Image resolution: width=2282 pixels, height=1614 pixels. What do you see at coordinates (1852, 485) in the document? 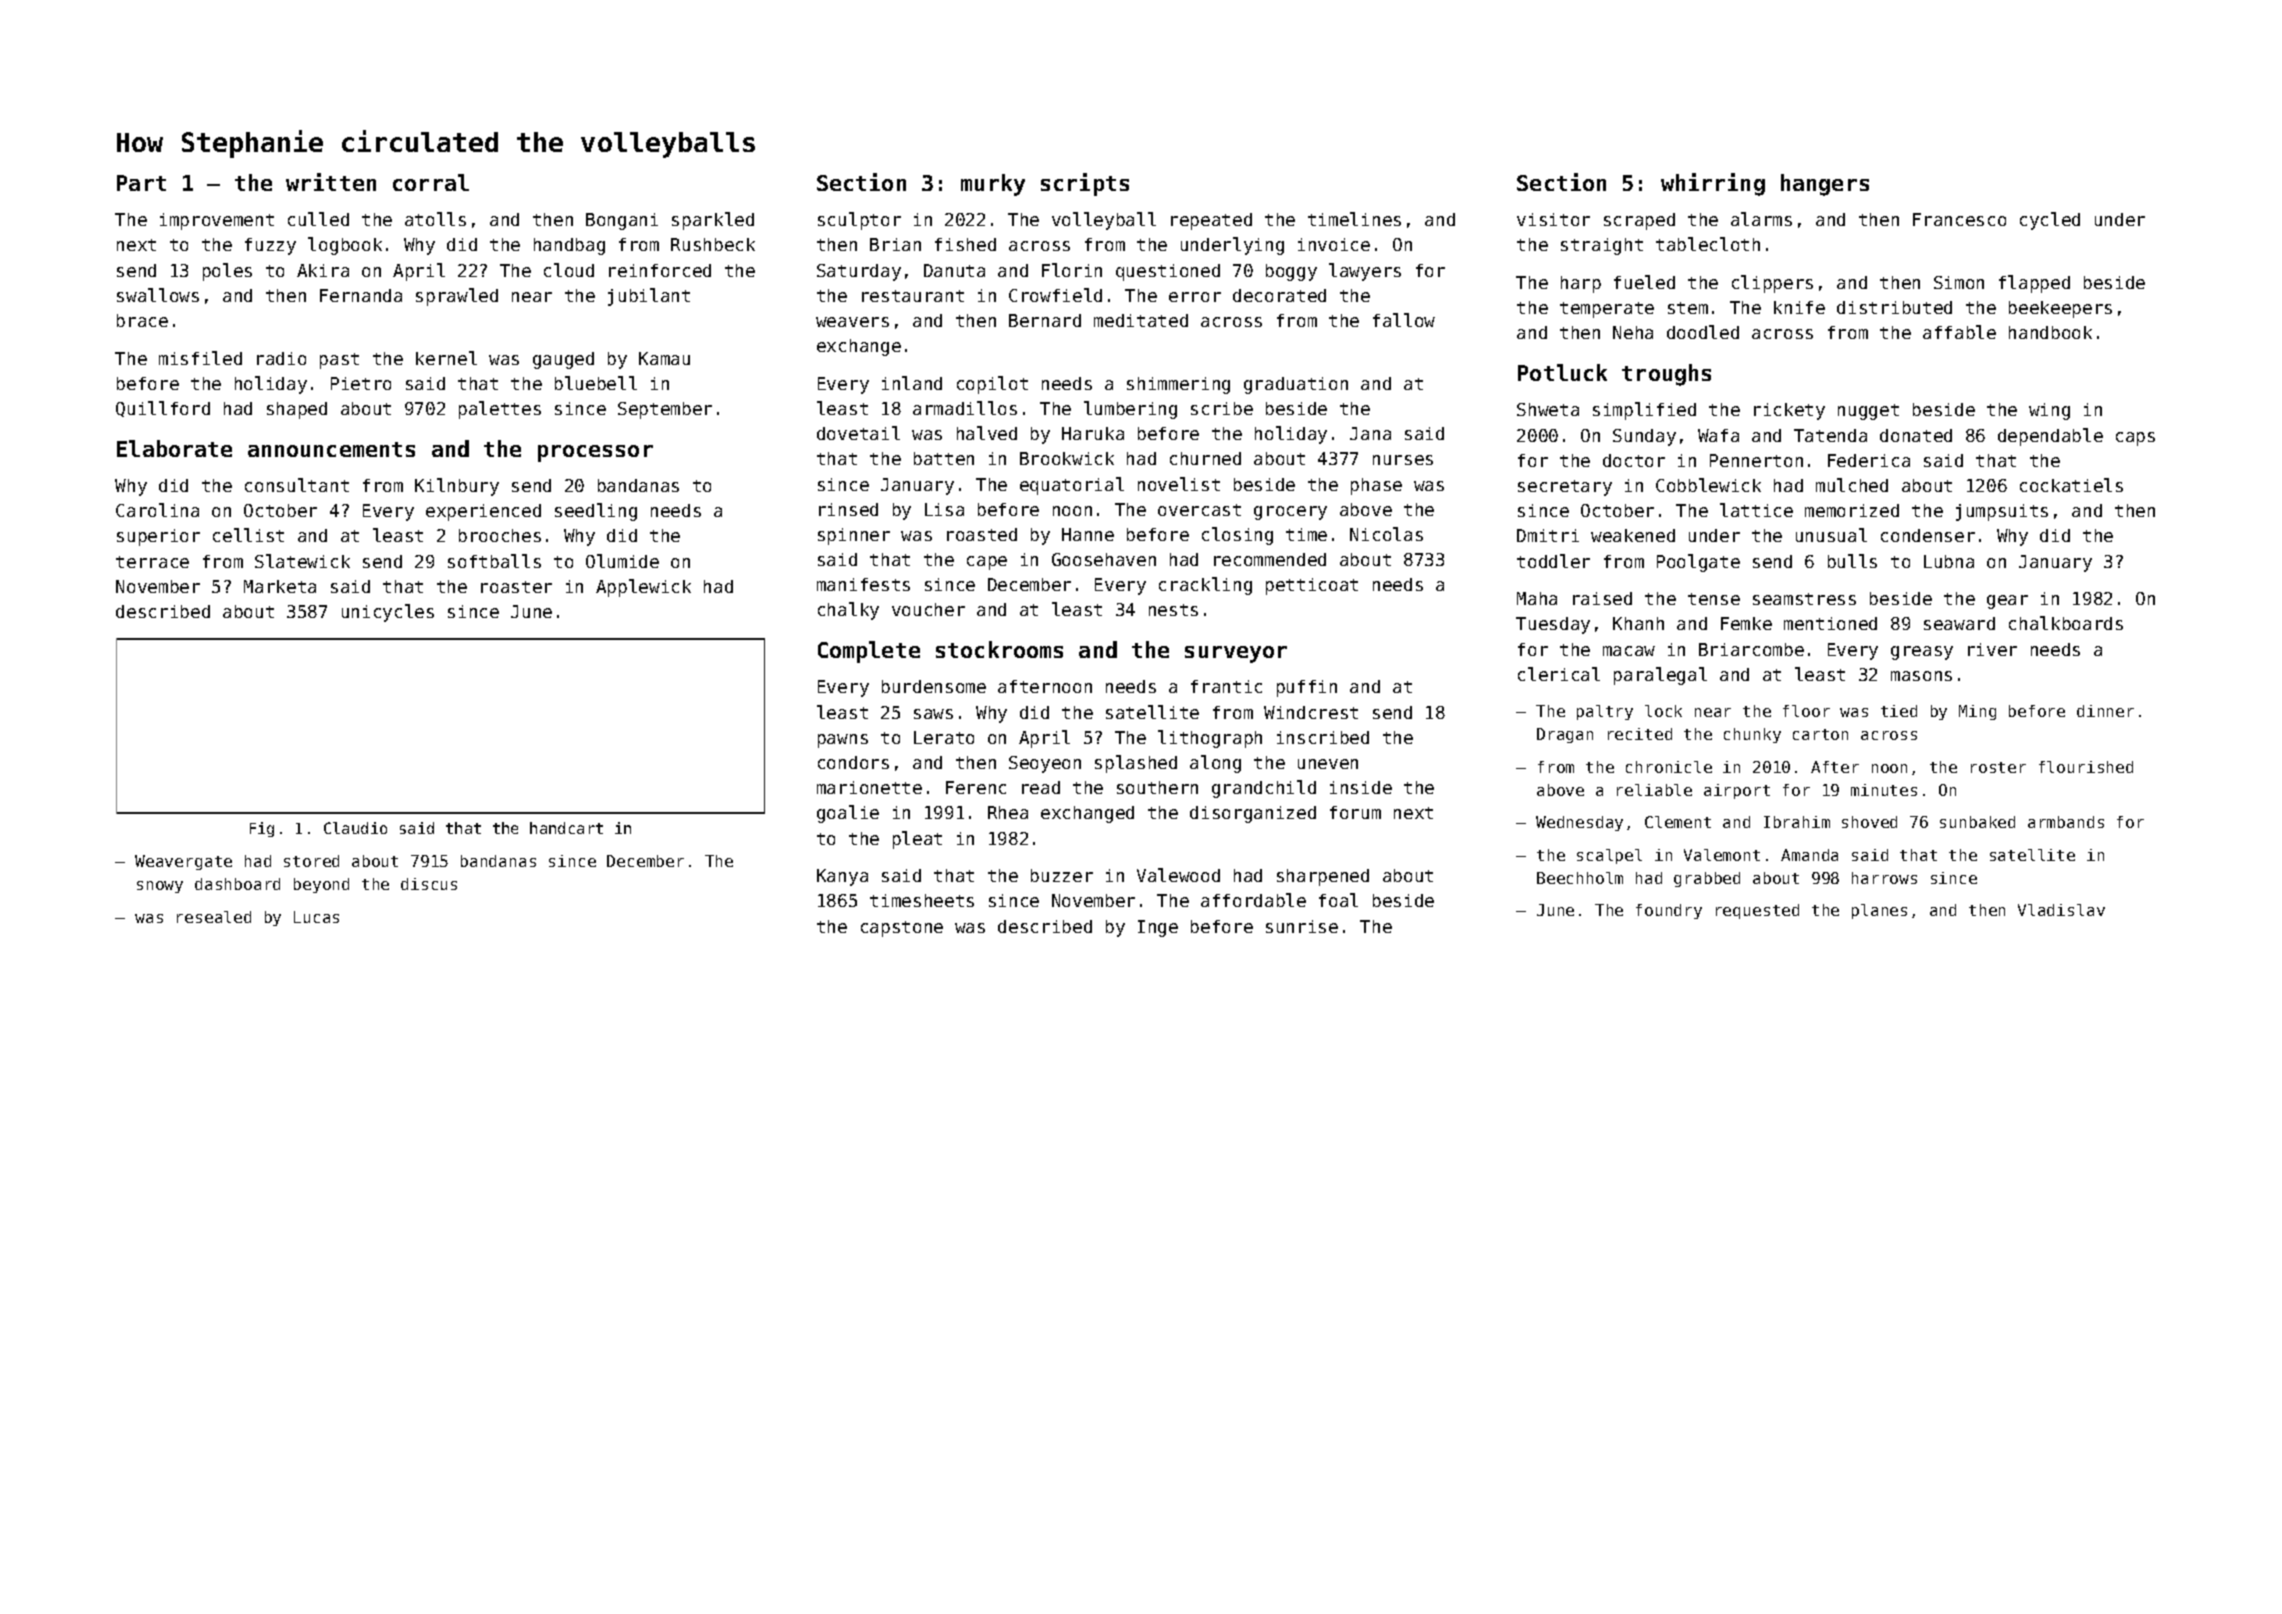
I see `mulched` at bounding box center [1852, 485].
